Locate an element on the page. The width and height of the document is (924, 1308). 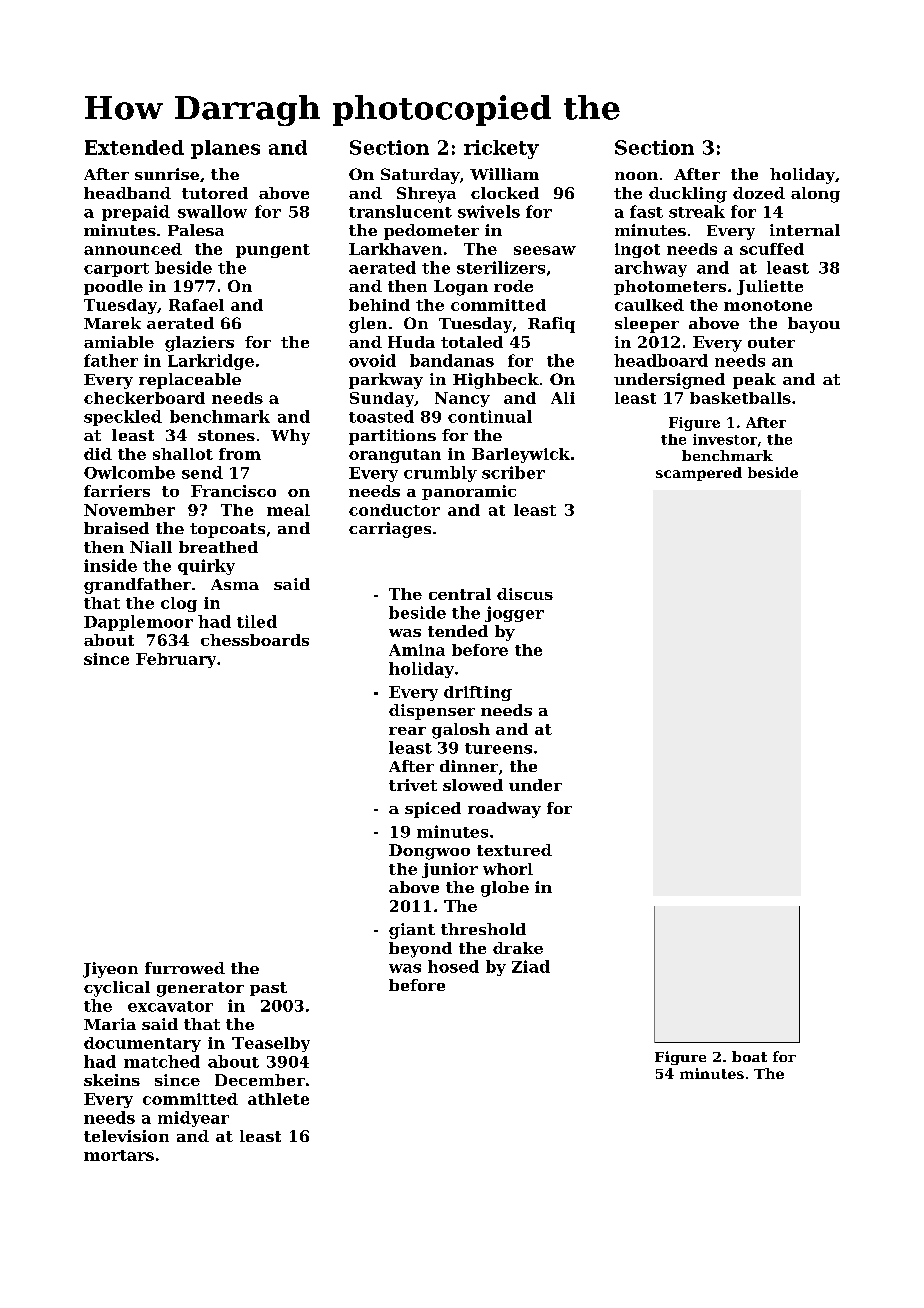
athlete is located at coordinates (278, 1099).
